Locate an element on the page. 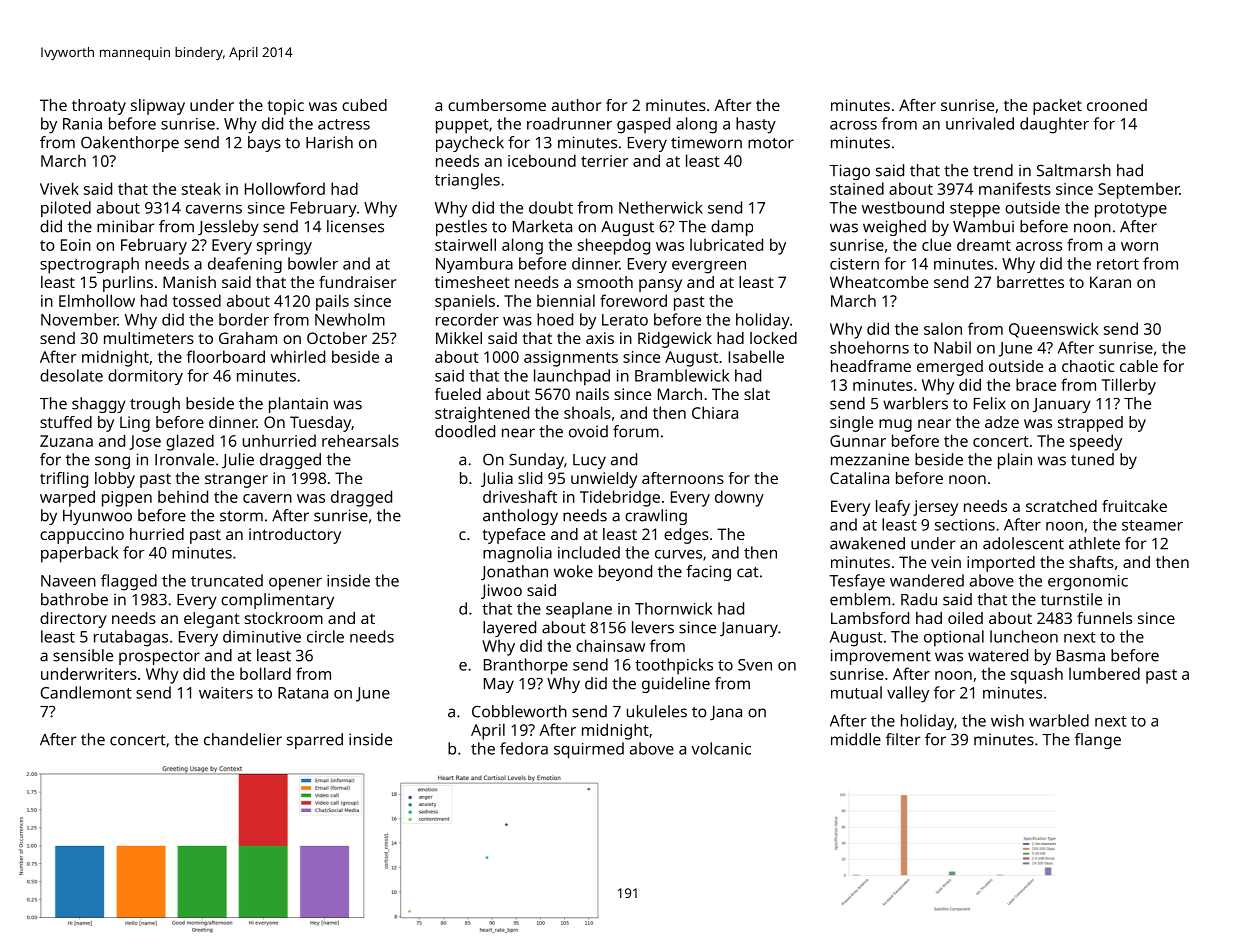  motor is located at coordinates (771, 143).
